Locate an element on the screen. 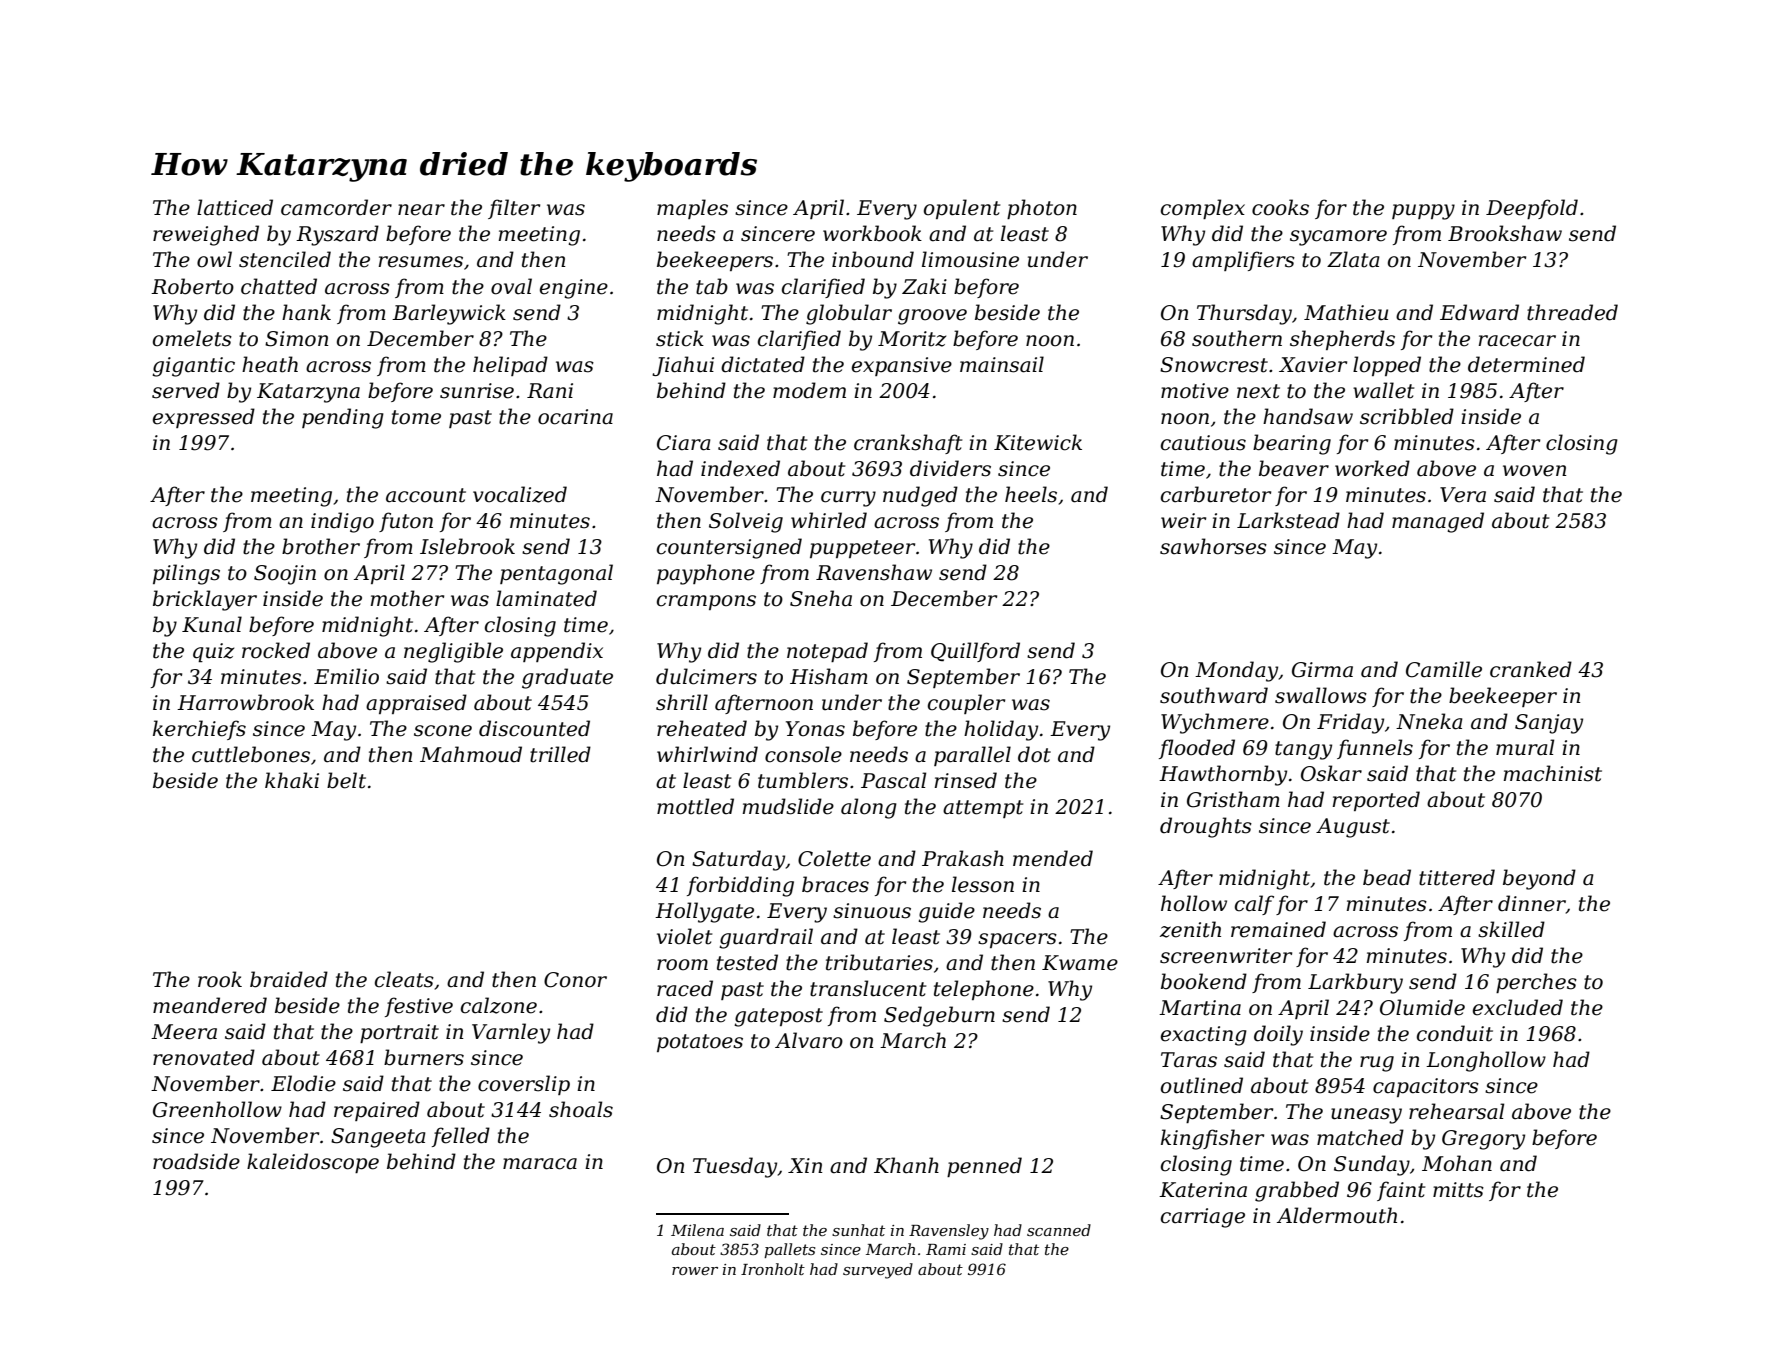 The image size is (1776, 1372). laminated is located at coordinates (546, 598).
